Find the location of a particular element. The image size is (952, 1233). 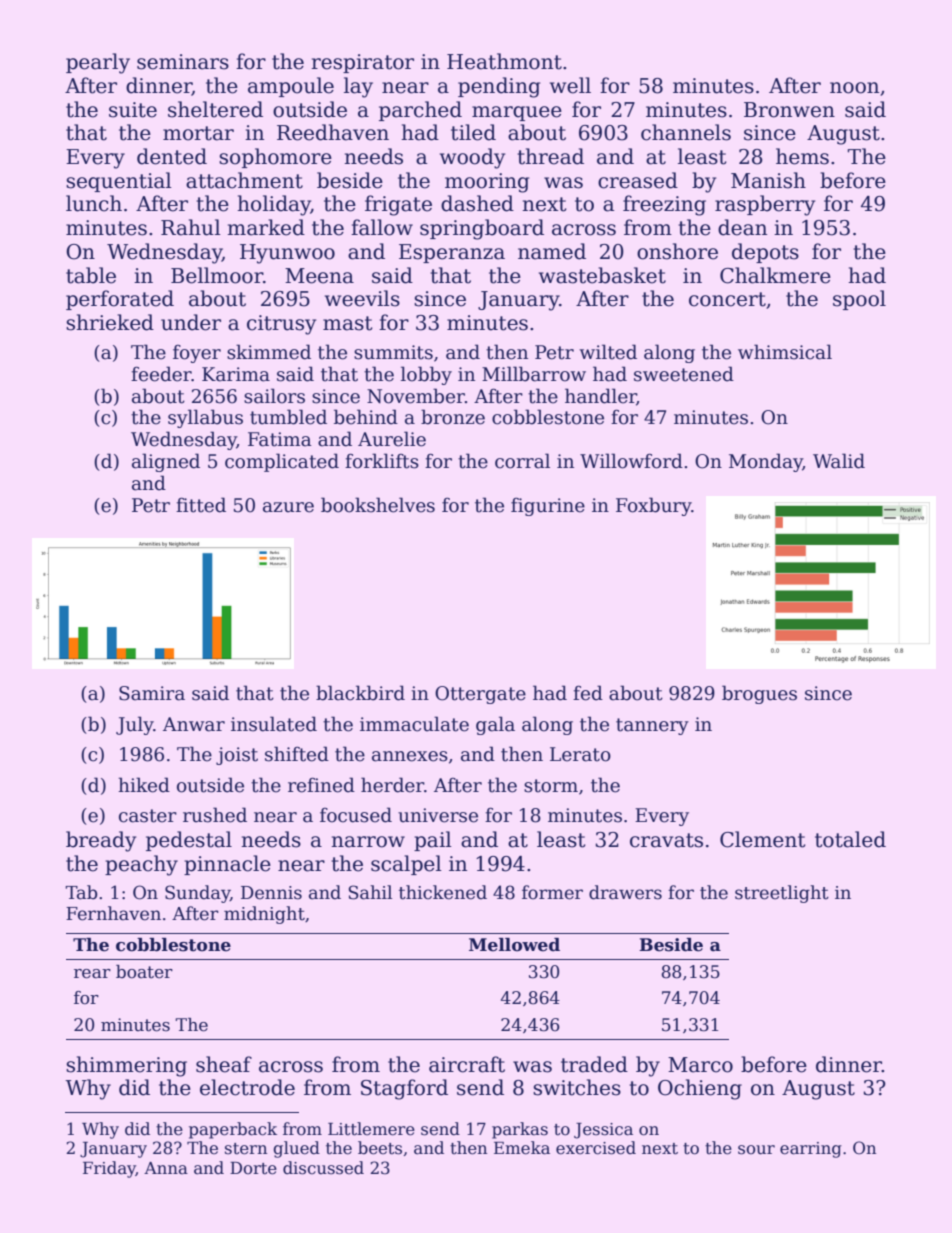

Ottergate is located at coordinates (480, 695).
